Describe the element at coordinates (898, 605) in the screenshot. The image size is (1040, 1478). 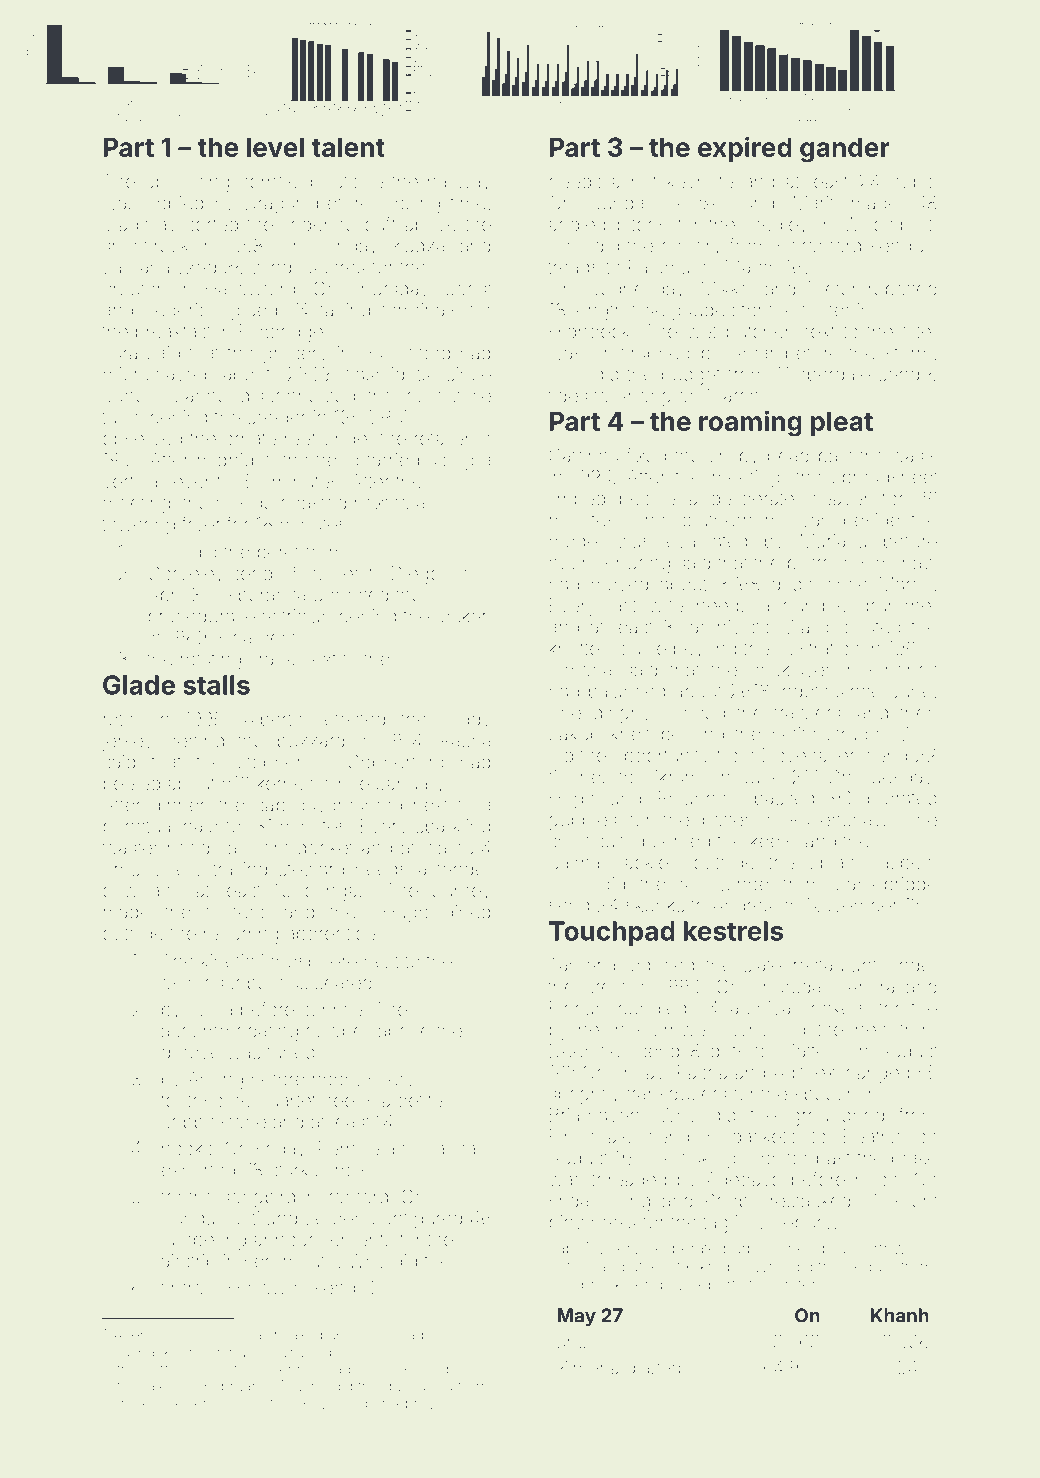
I see `drummer` at that location.
